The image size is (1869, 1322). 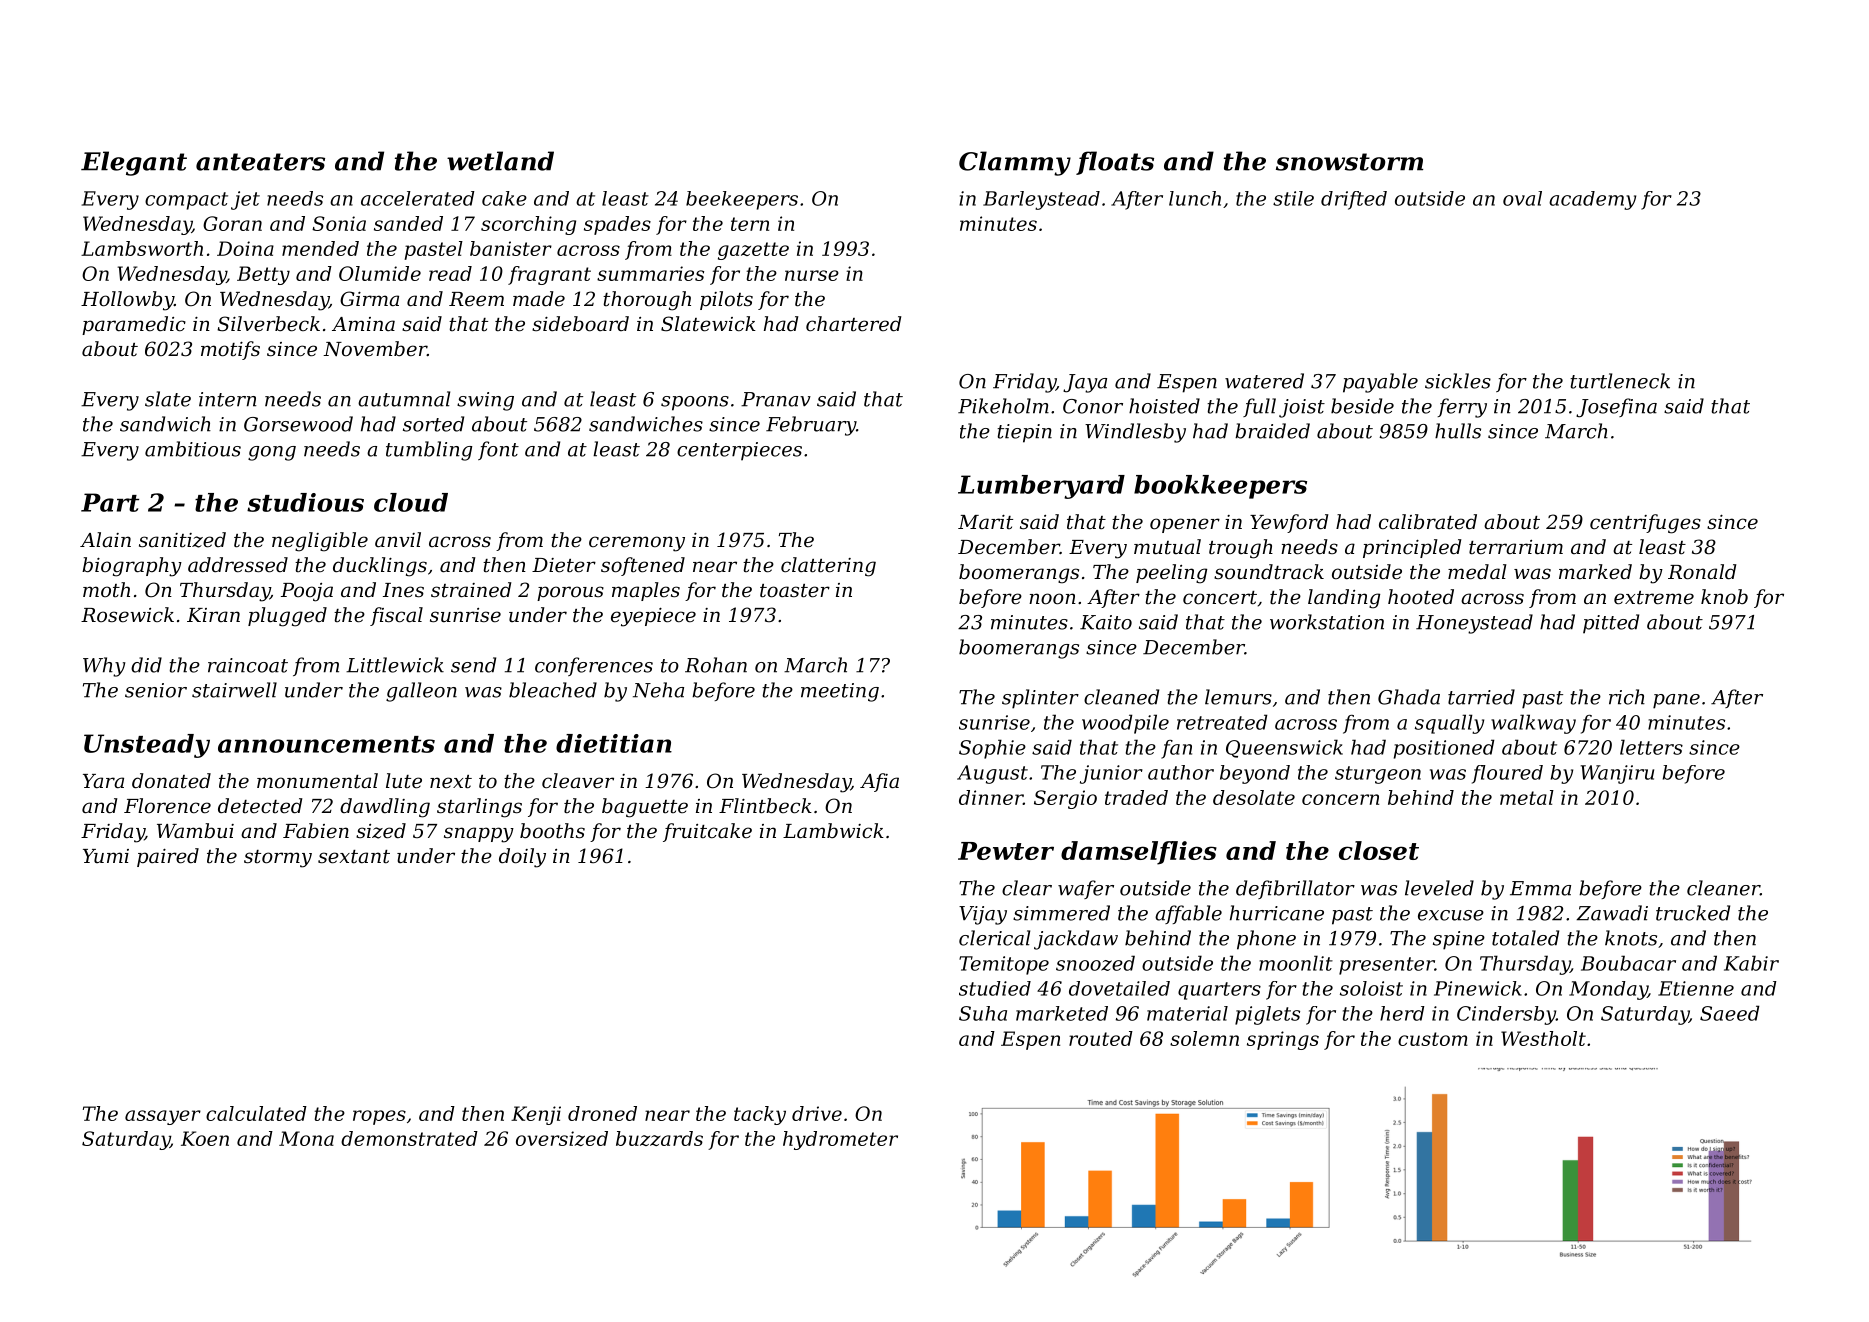 I want to click on ambitious, so click(x=193, y=449).
